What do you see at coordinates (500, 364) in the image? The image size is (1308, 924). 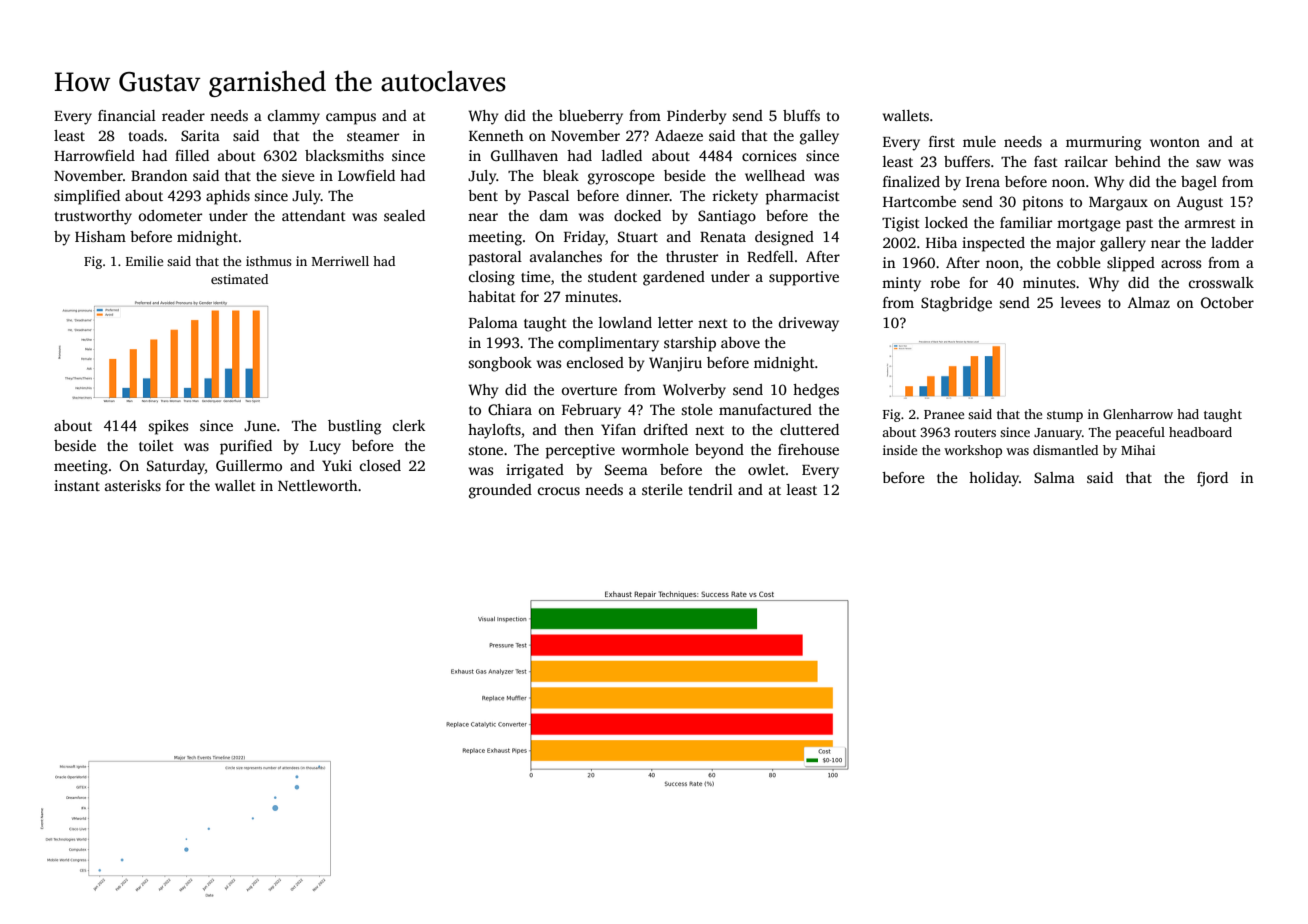 I see `songbook` at bounding box center [500, 364].
